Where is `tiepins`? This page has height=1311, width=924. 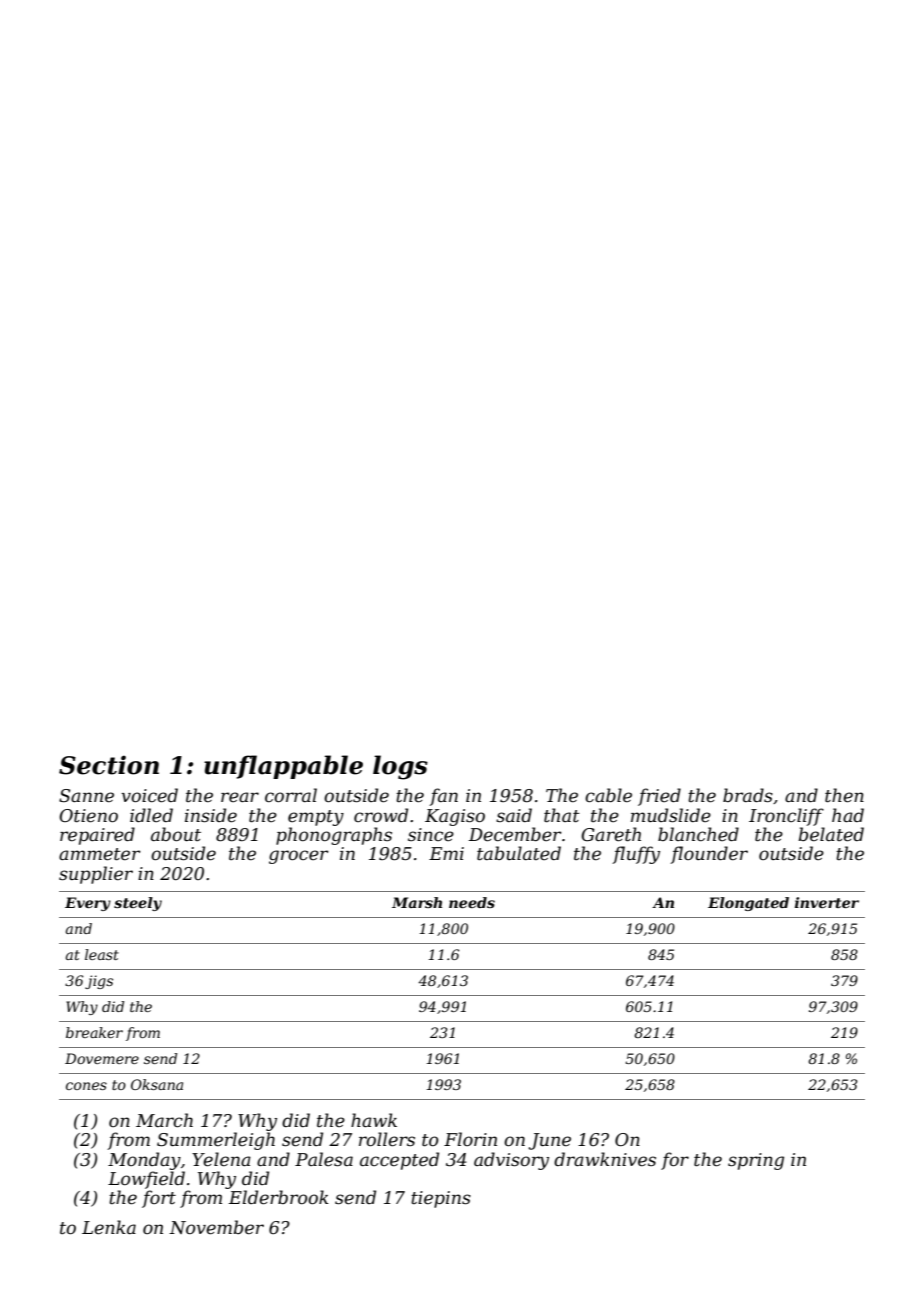
tiepins is located at coordinates (441, 1199).
